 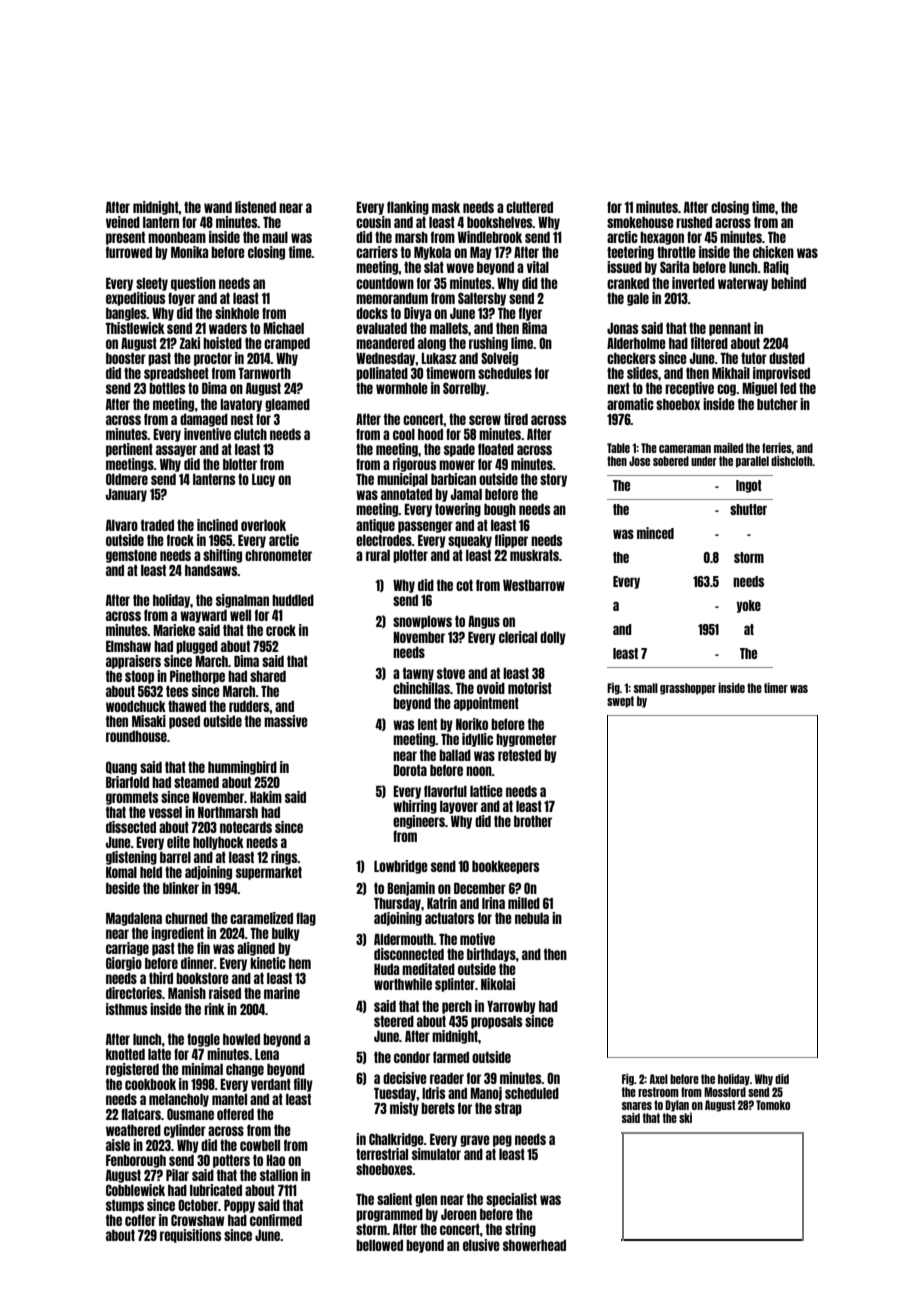 I want to click on gale, so click(x=638, y=299).
